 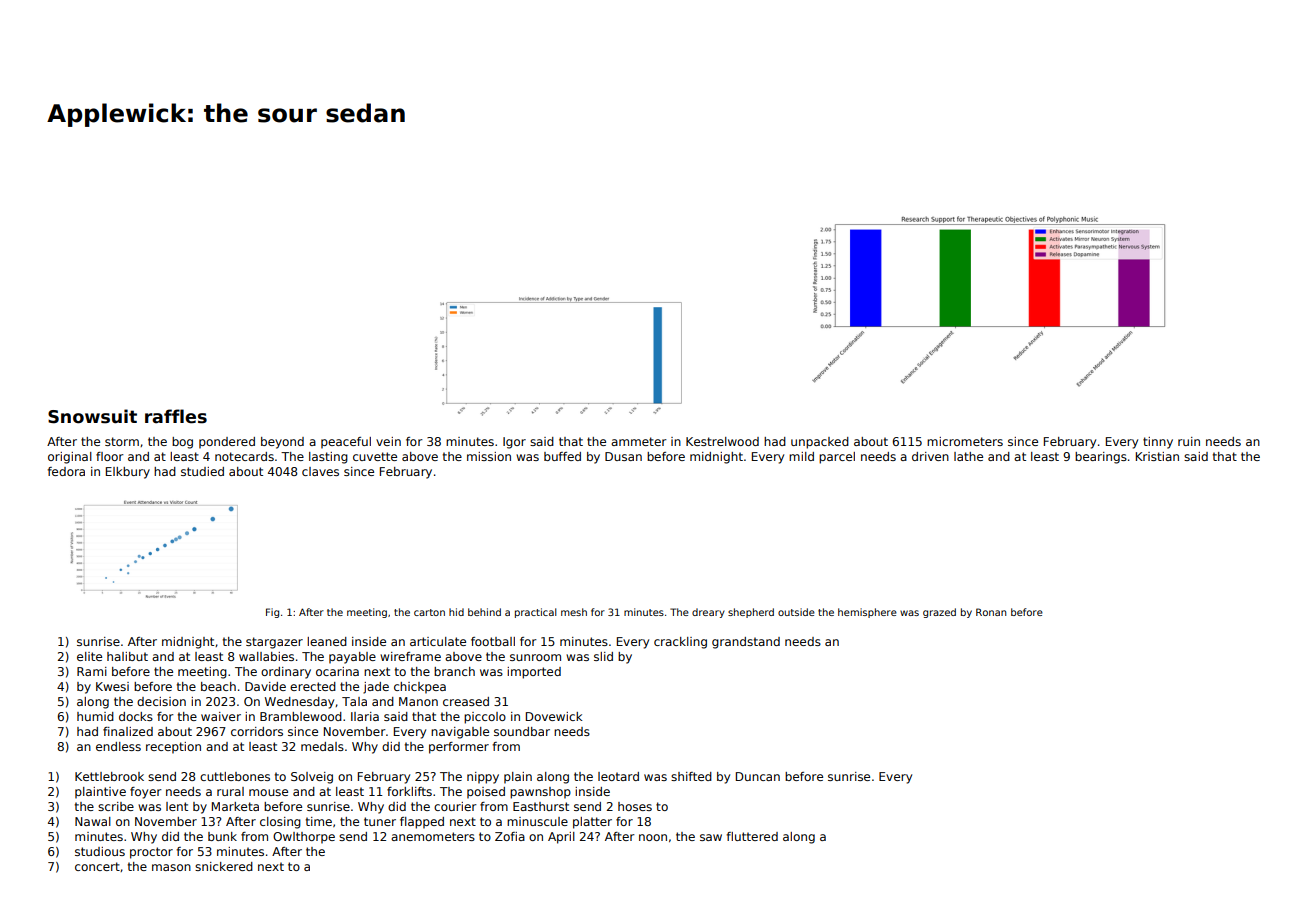 I want to click on carton, so click(x=429, y=612).
